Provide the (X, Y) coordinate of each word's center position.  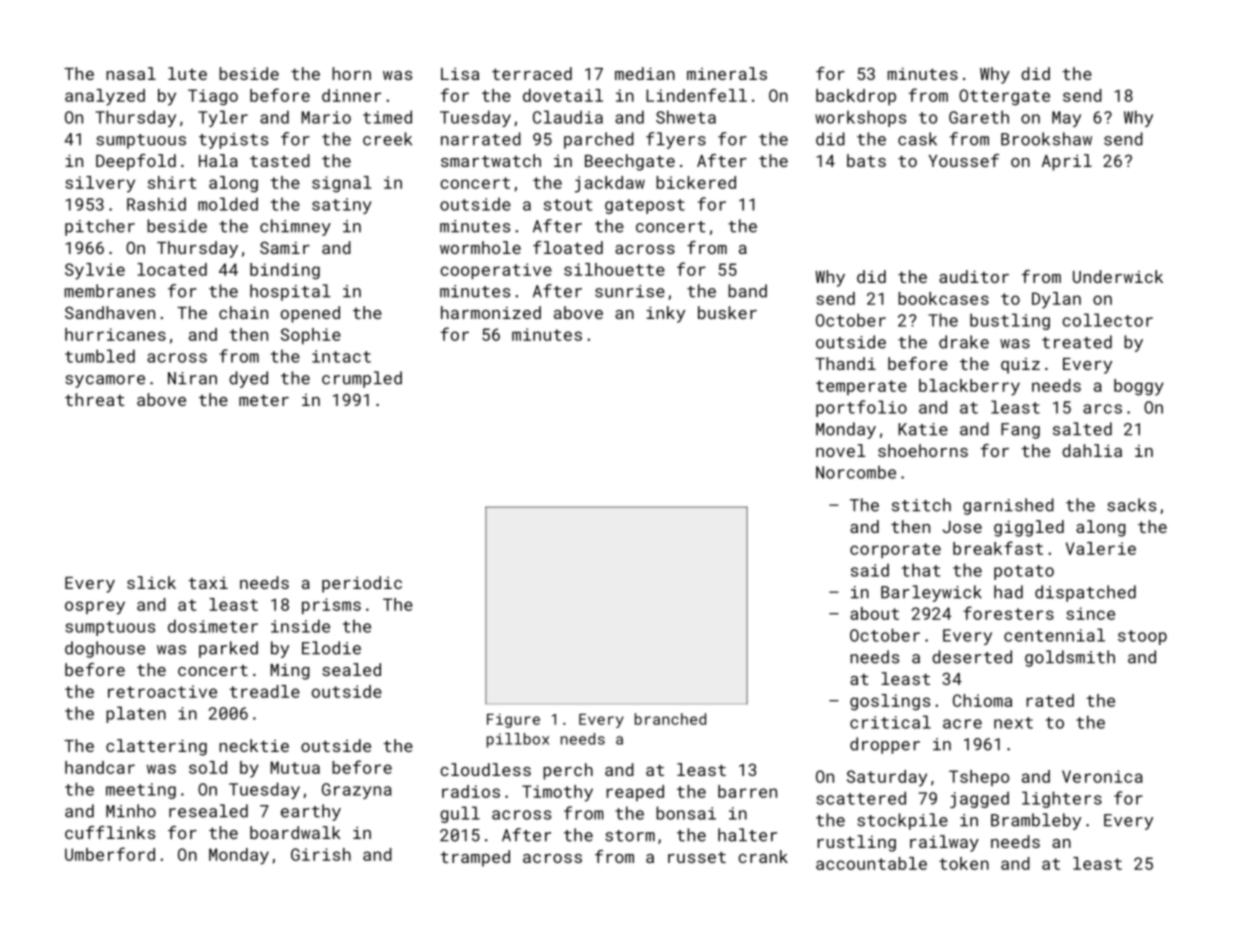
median (645, 73)
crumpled (362, 379)
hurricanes (115, 334)
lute (187, 73)
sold (208, 767)
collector (1108, 320)
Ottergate (1004, 97)
